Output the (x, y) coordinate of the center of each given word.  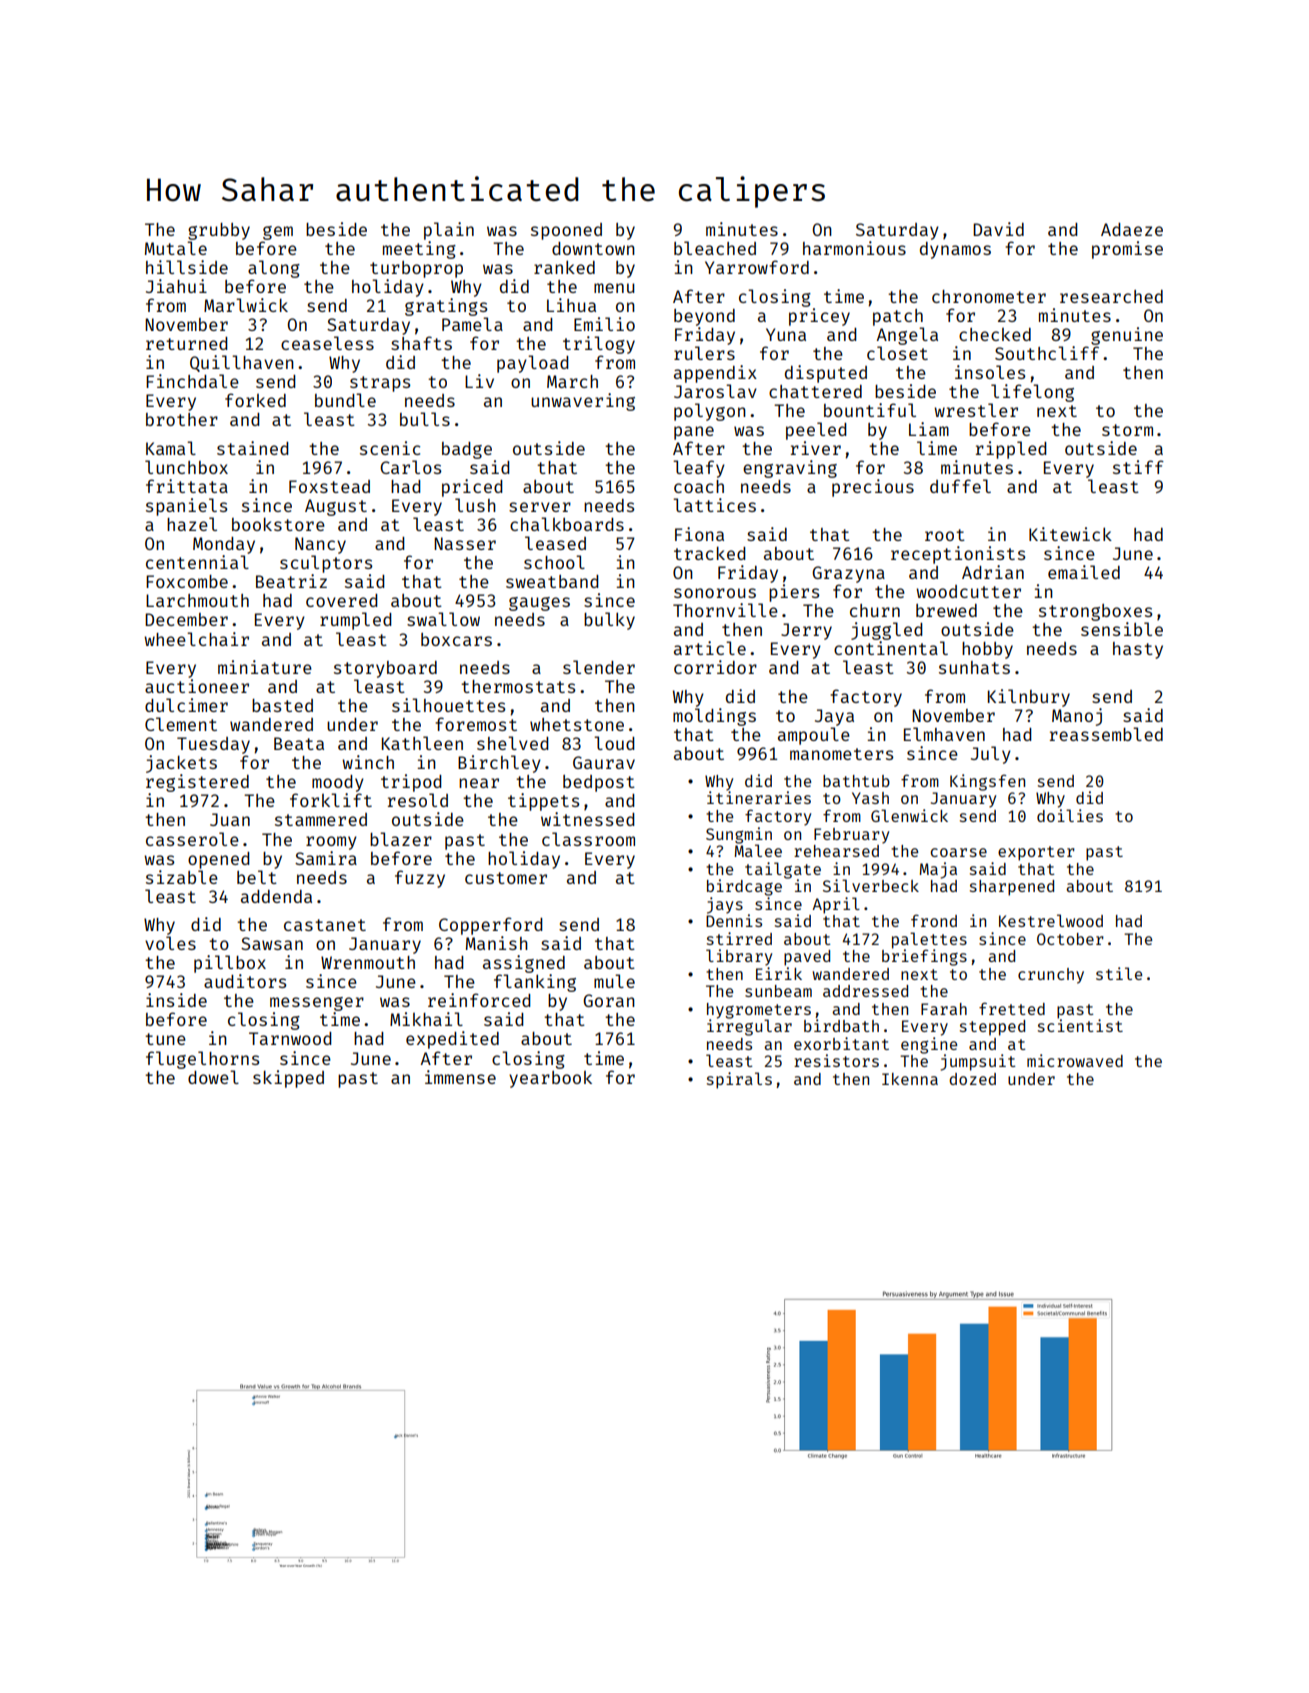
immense (460, 1077)
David (998, 229)
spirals (739, 1080)
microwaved (1075, 1060)
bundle (345, 400)
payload (533, 364)
